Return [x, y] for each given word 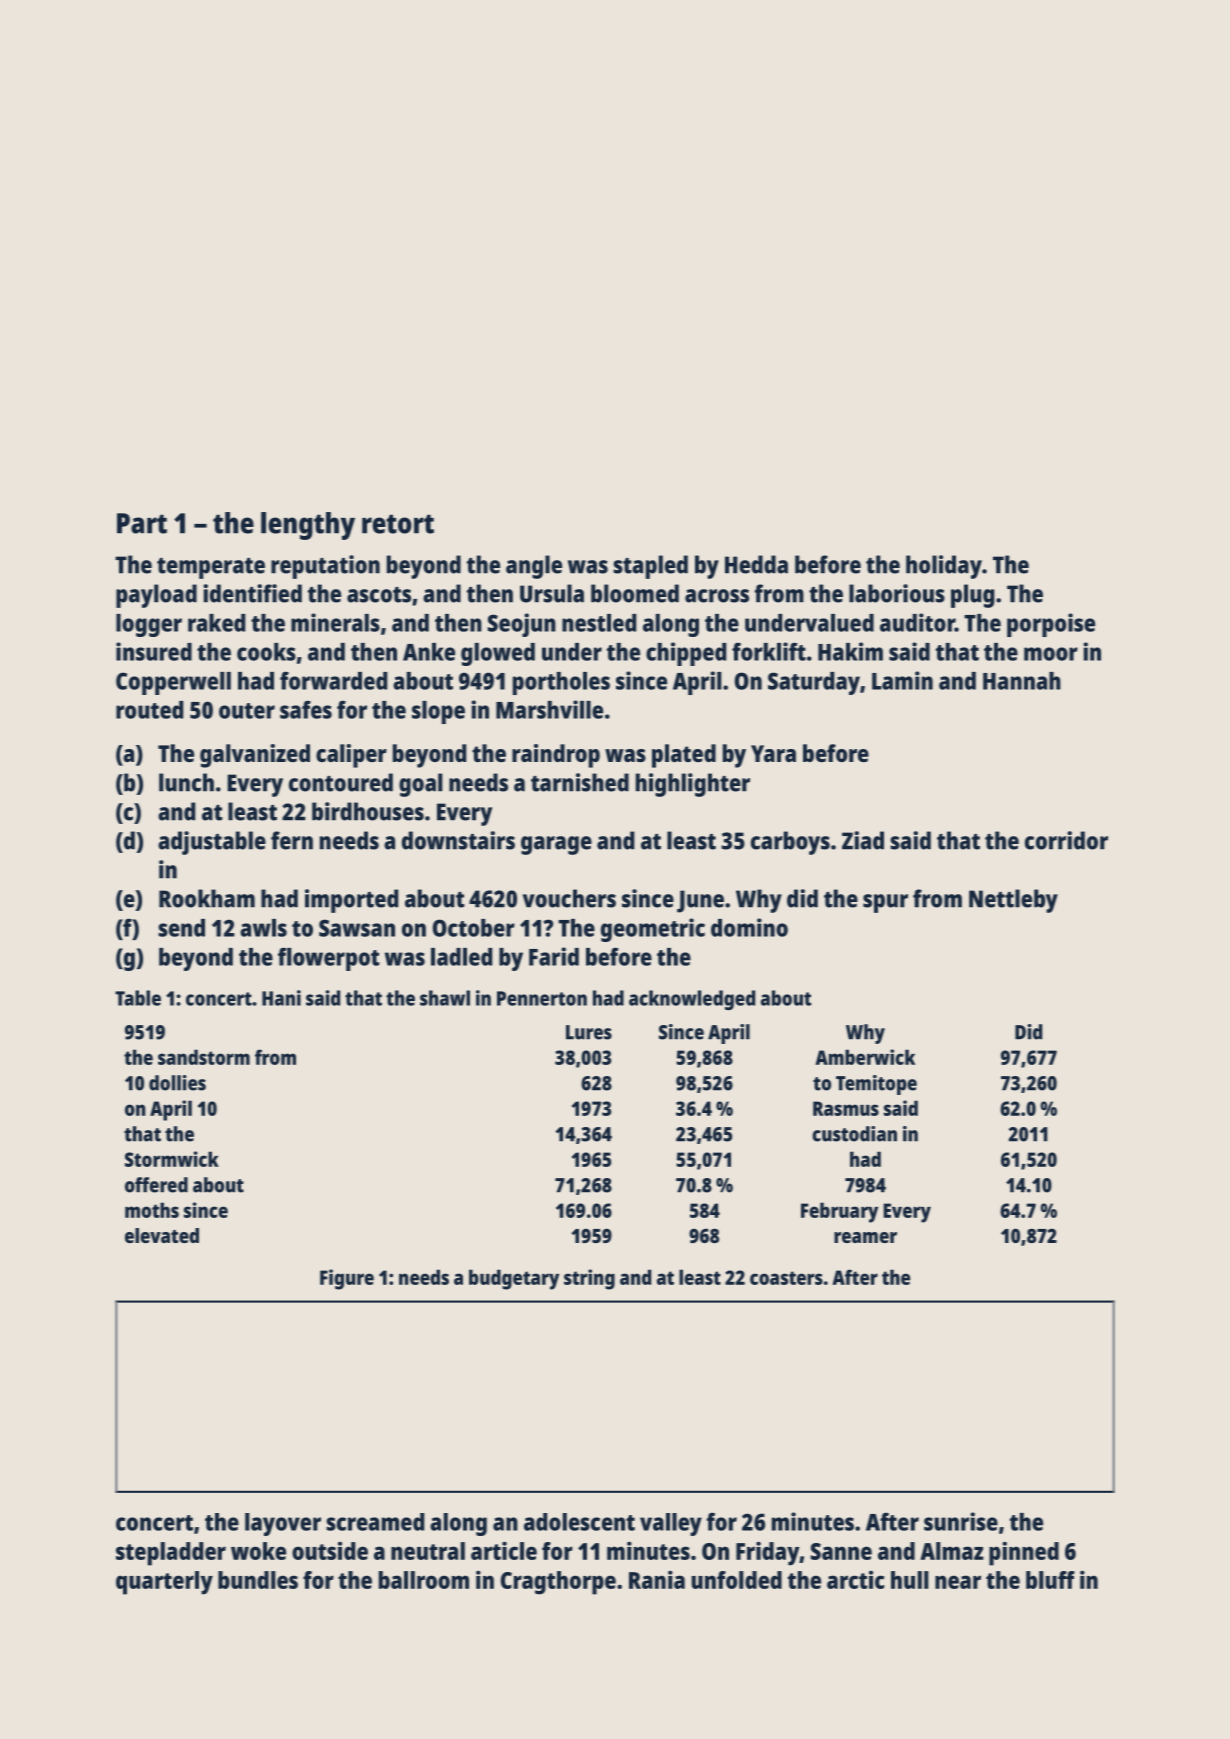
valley [671, 1524]
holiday [944, 567]
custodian [854, 1134]
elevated [162, 1235]
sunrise [961, 1521]
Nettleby [1013, 901]
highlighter [693, 785]
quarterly [164, 1583]
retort [398, 524]
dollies [177, 1083]
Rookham [207, 898]
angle [534, 567]
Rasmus [846, 1108]
